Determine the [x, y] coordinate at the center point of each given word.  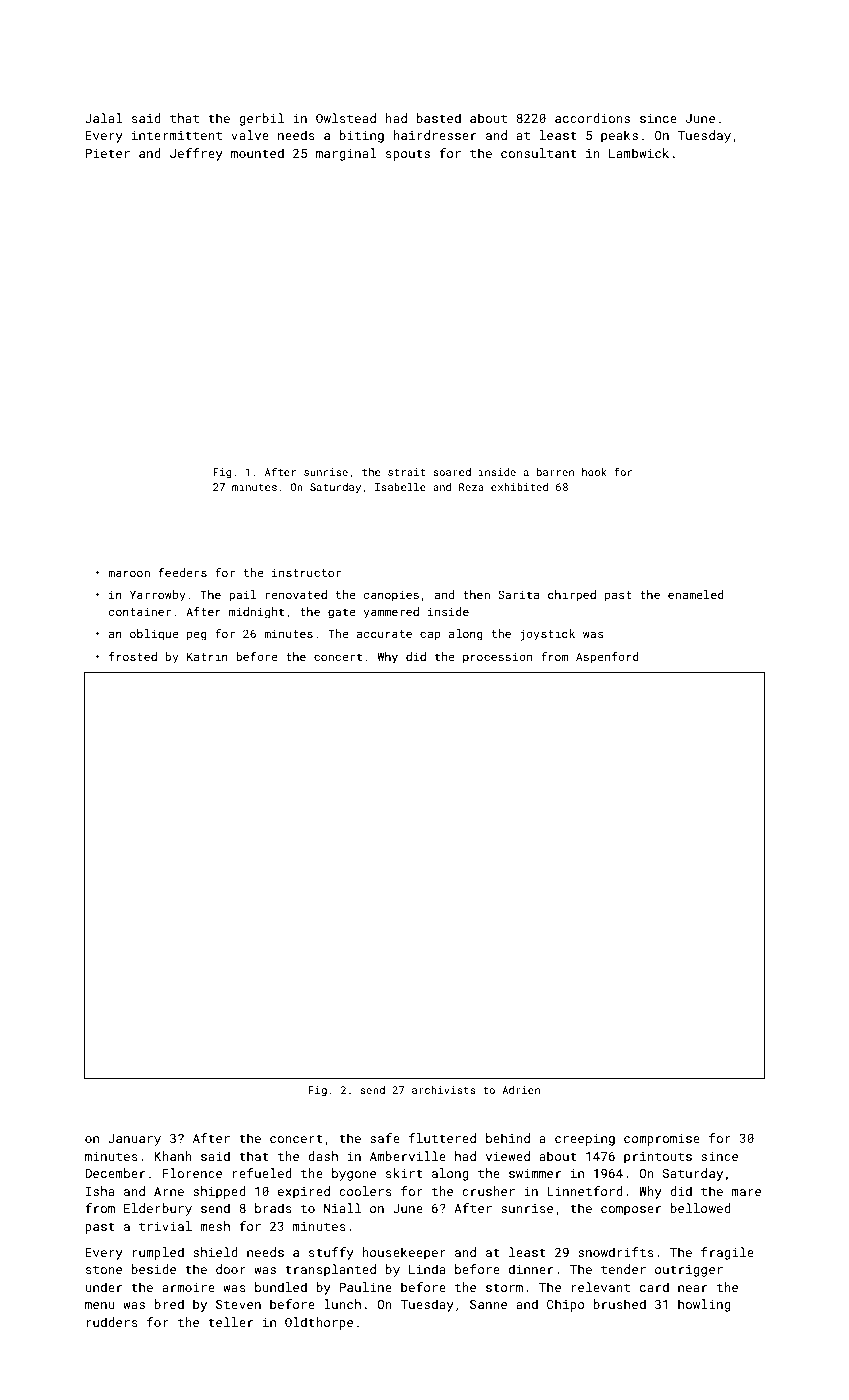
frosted [133, 656]
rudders [112, 1322]
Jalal [104, 118]
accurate [384, 634]
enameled [696, 594]
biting [361, 136]
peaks [619, 136]
